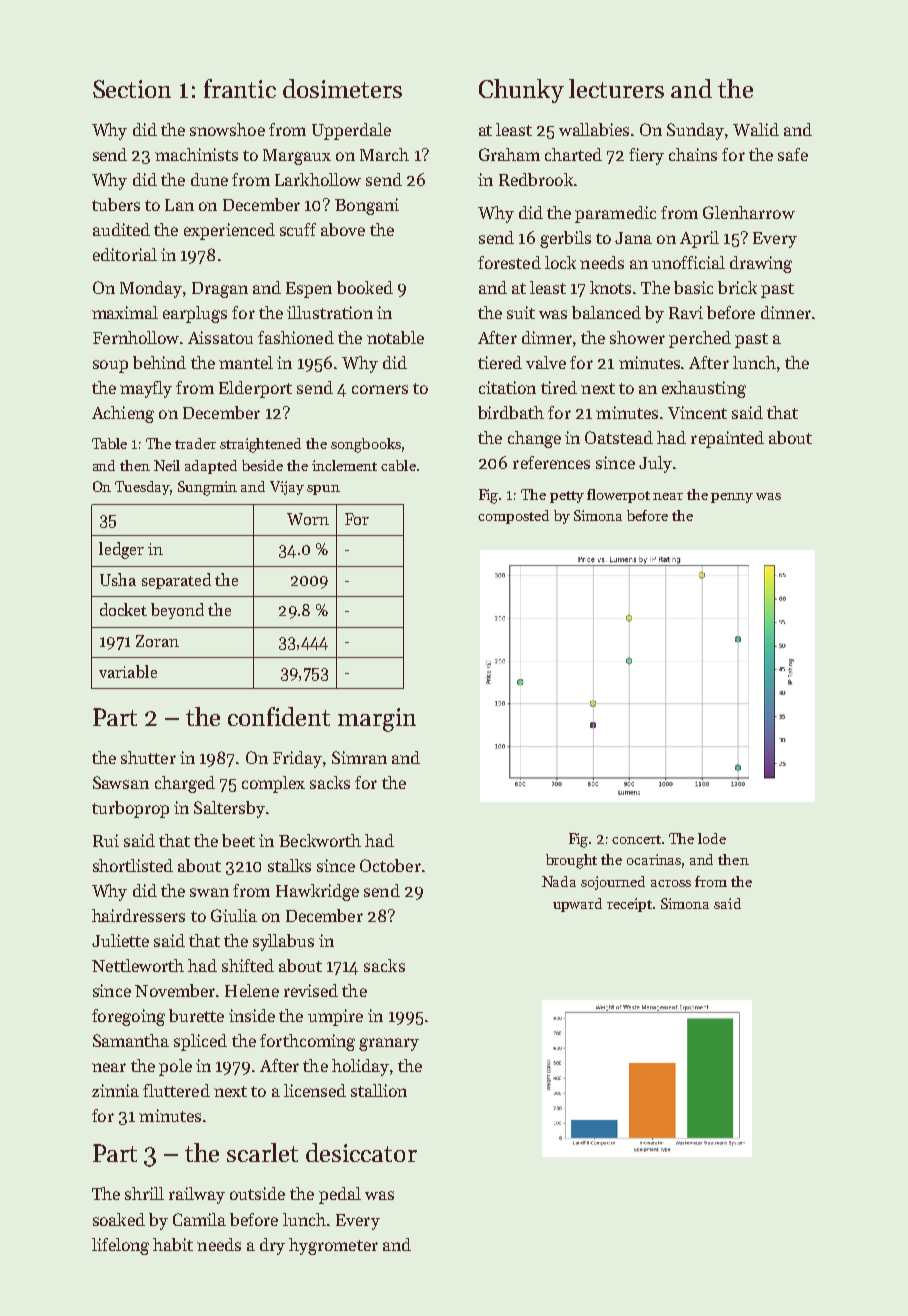 The height and width of the document is (1316, 908). I want to click on Vijay, so click(287, 488).
